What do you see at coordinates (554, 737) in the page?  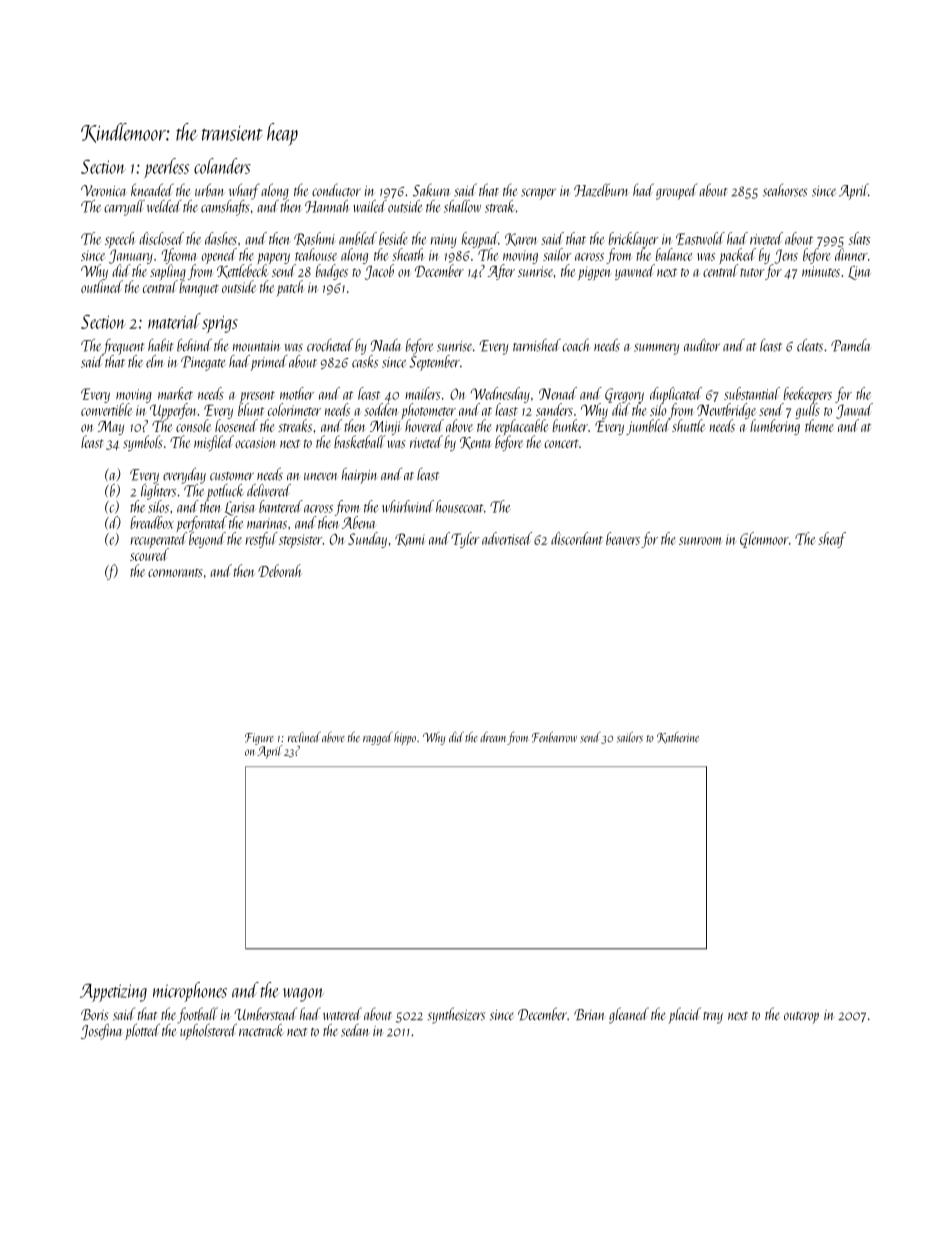 I see `Fenbarrow` at bounding box center [554, 737].
